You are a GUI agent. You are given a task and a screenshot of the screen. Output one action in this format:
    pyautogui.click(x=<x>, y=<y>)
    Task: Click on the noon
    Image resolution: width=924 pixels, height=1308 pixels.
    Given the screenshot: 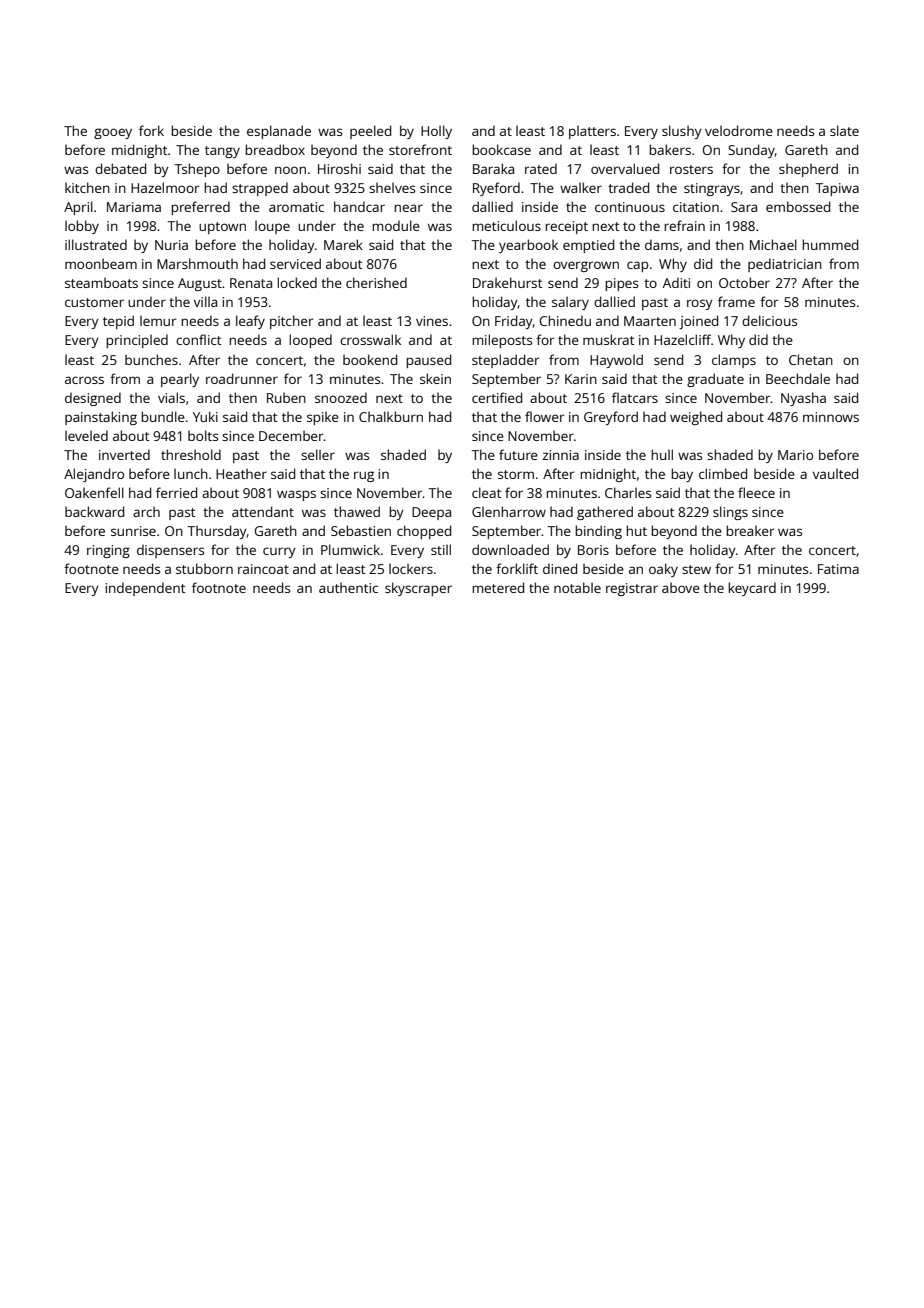 What is the action you would take?
    pyautogui.click(x=290, y=170)
